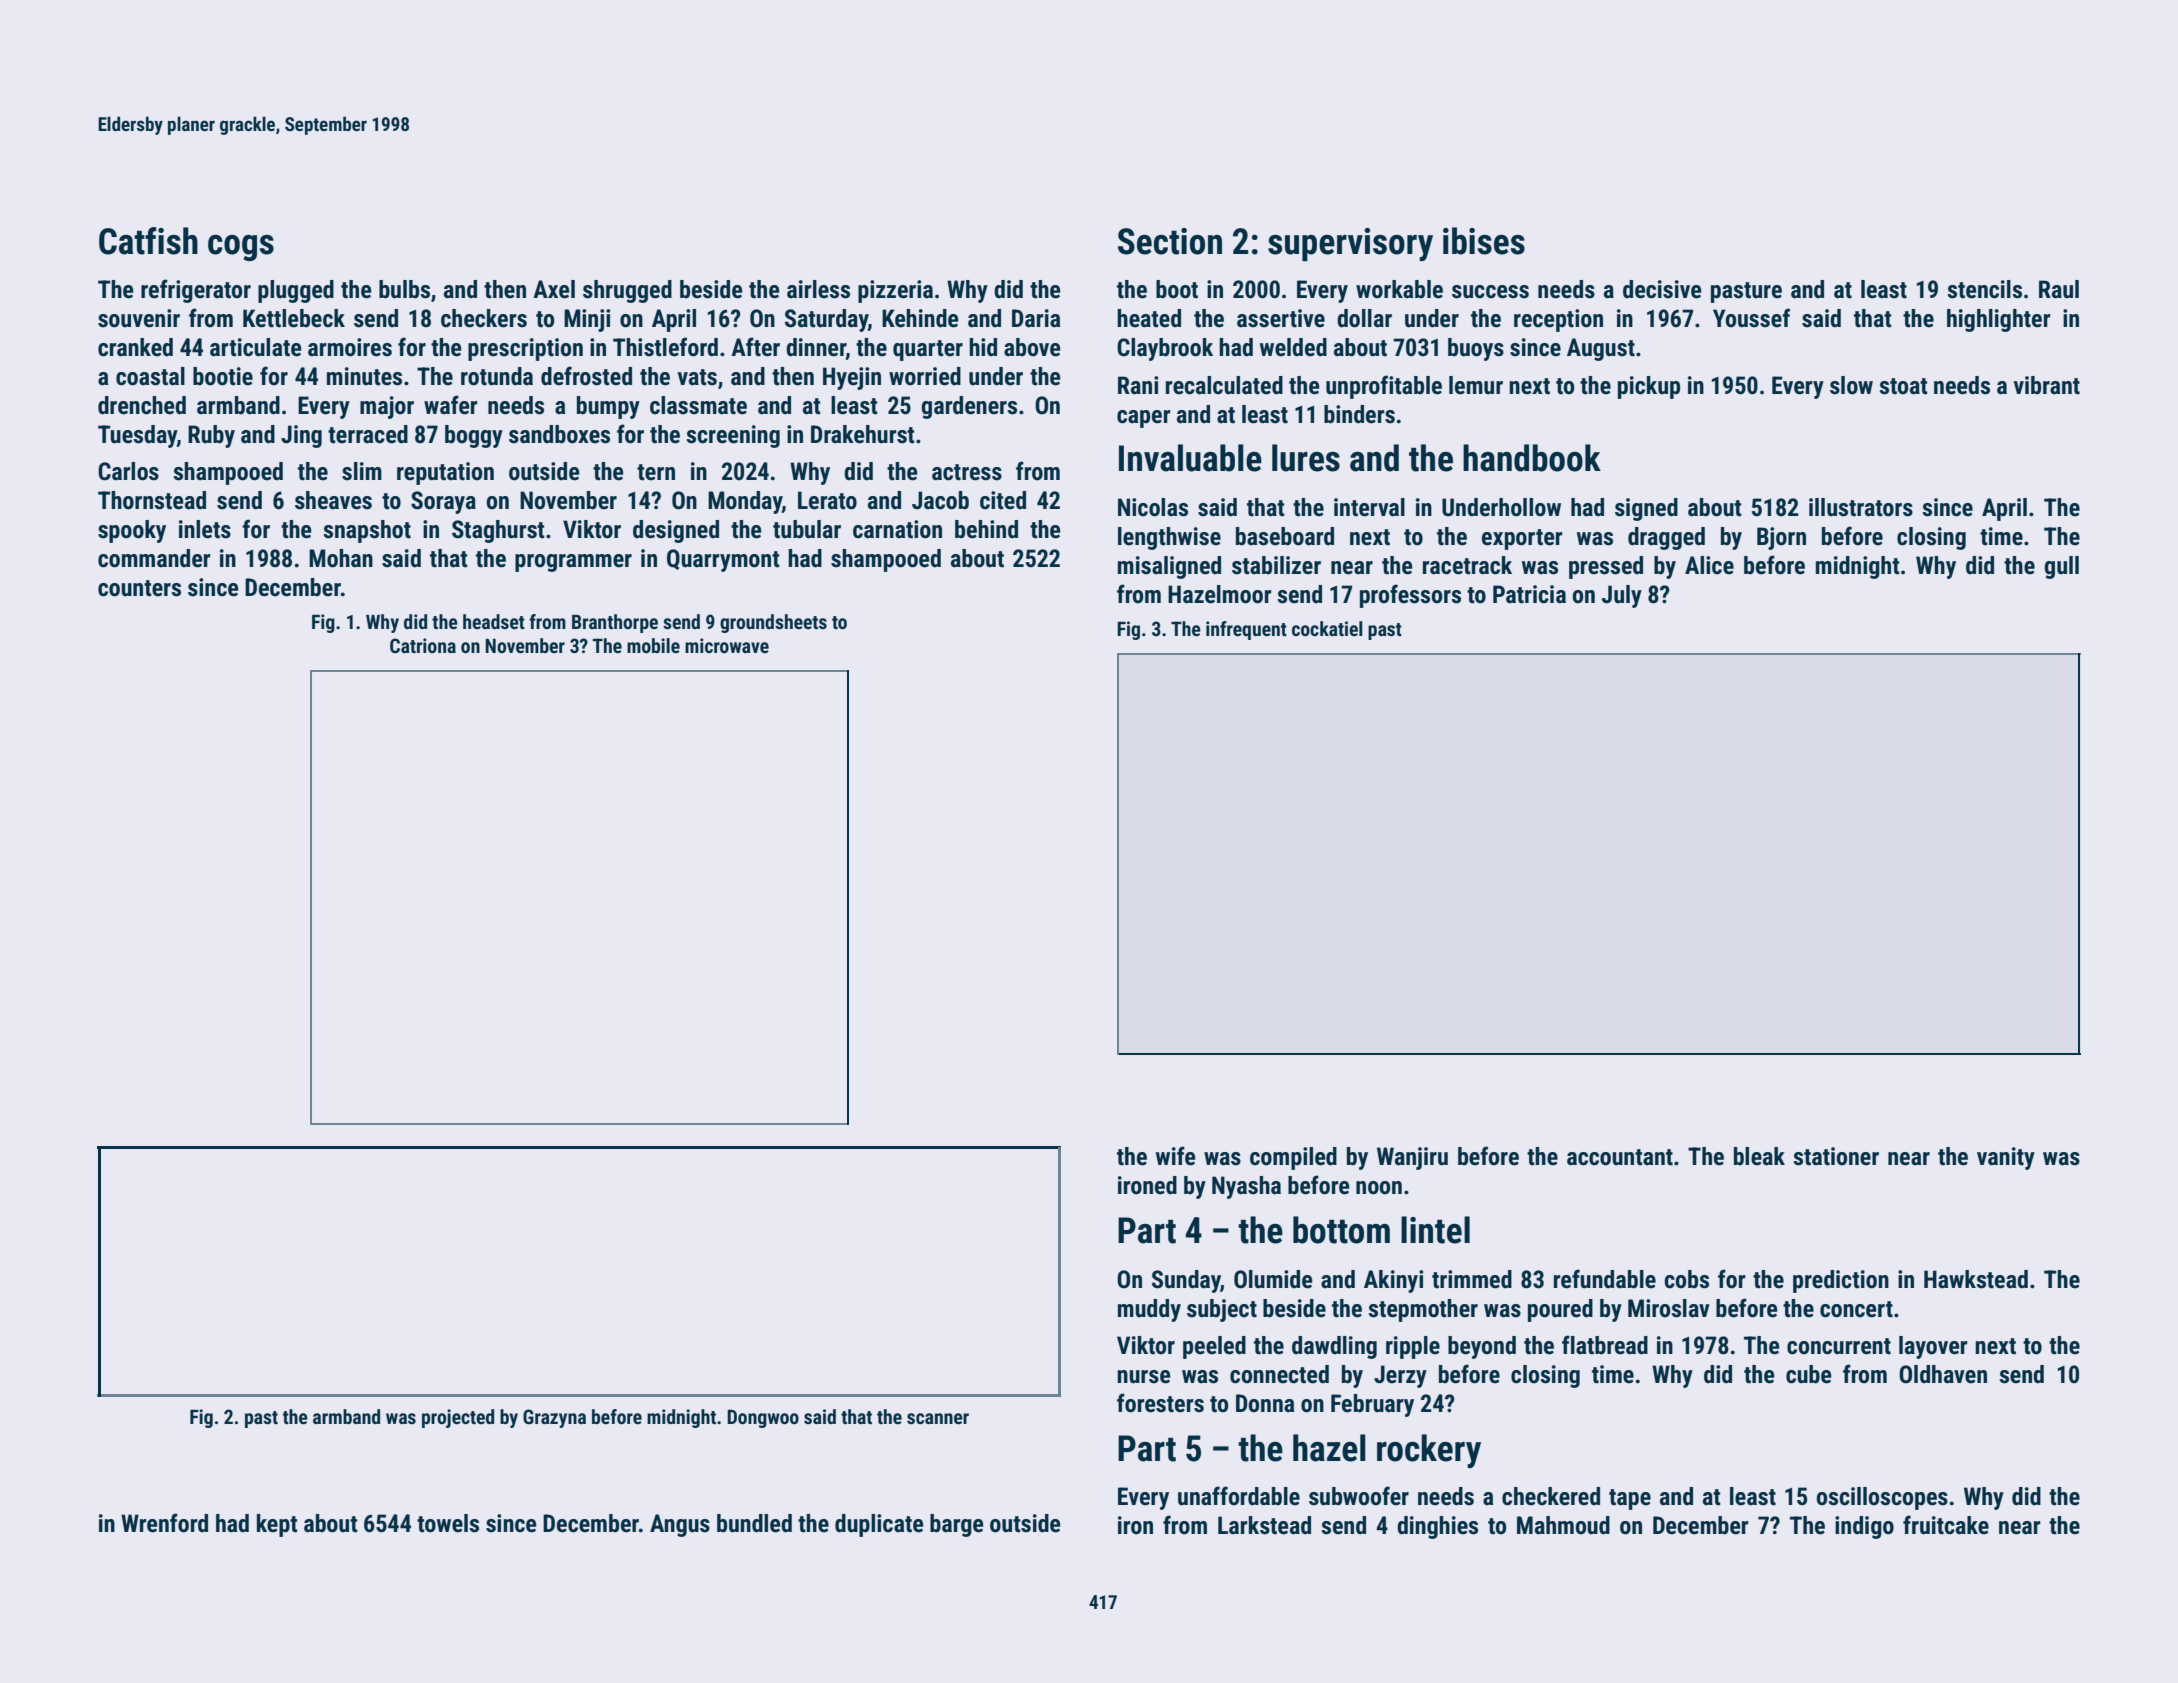 The image size is (2178, 1683). I want to click on groundsheets, so click(773, 623).
